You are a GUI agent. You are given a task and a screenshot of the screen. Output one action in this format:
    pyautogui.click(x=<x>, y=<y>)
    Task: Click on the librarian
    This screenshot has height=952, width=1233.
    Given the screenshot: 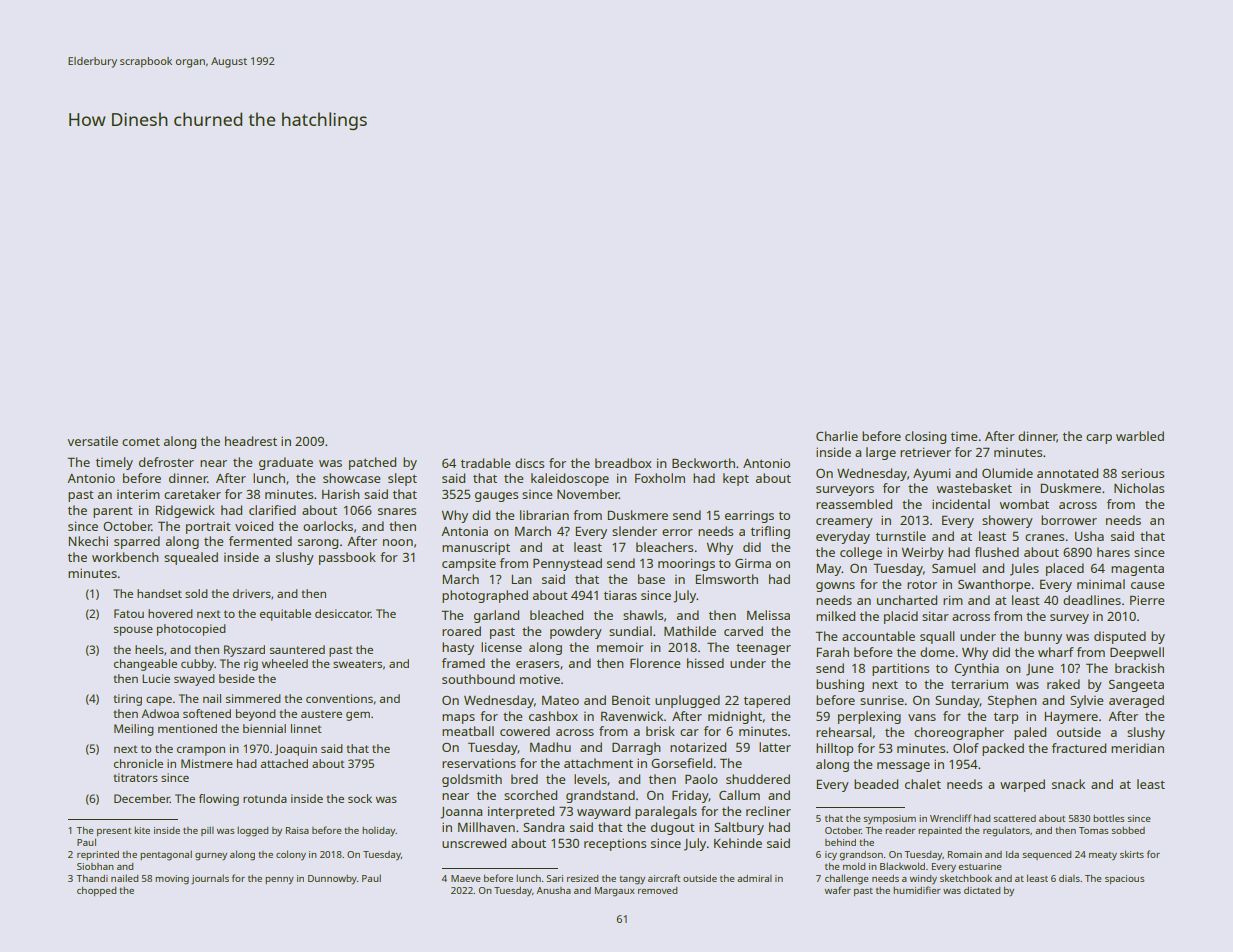 What is the action you would take?
    pyautogui.click(x=544, y=515)
